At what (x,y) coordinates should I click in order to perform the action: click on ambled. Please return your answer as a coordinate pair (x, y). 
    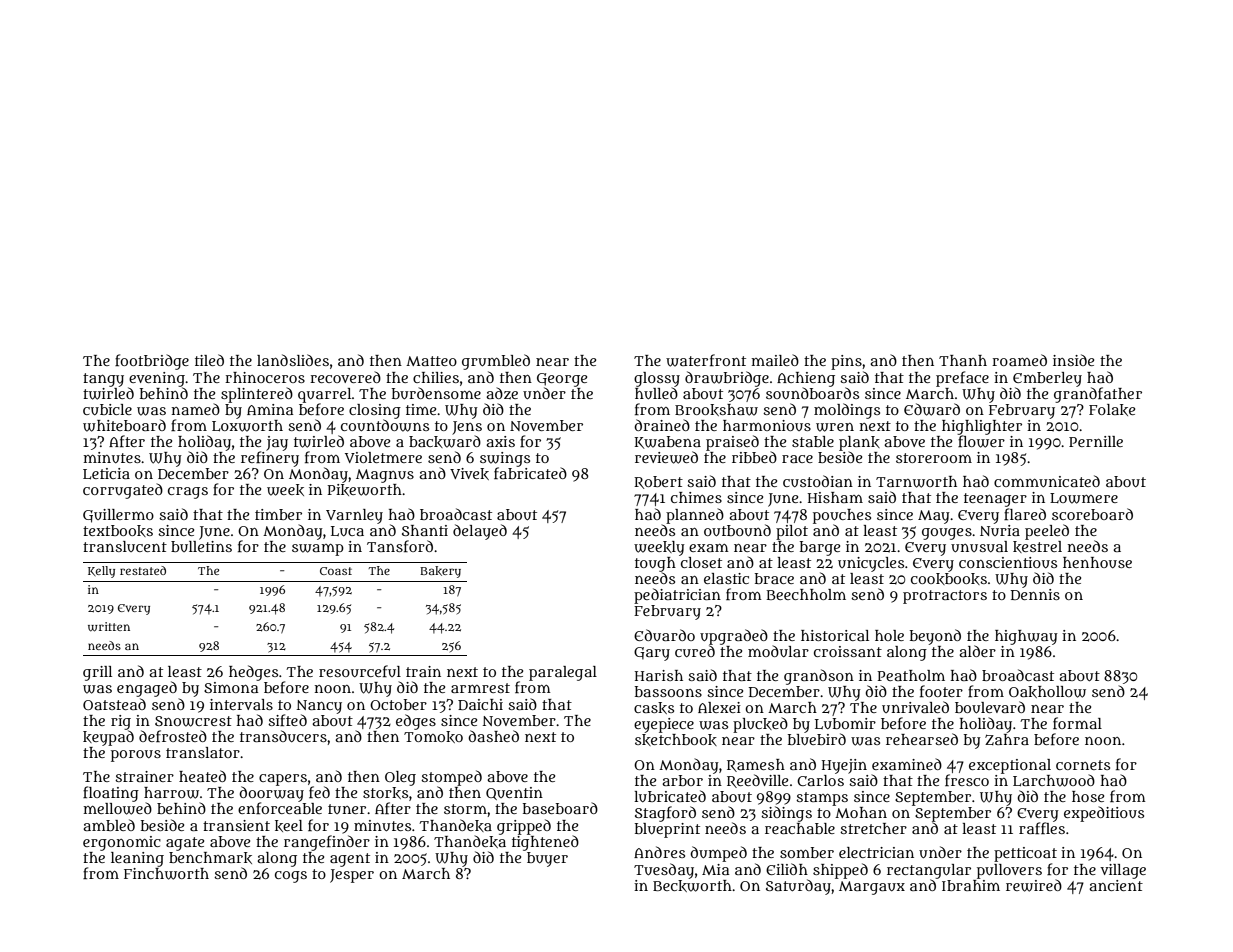
    Looking at the image, I should click on (109, 825).
